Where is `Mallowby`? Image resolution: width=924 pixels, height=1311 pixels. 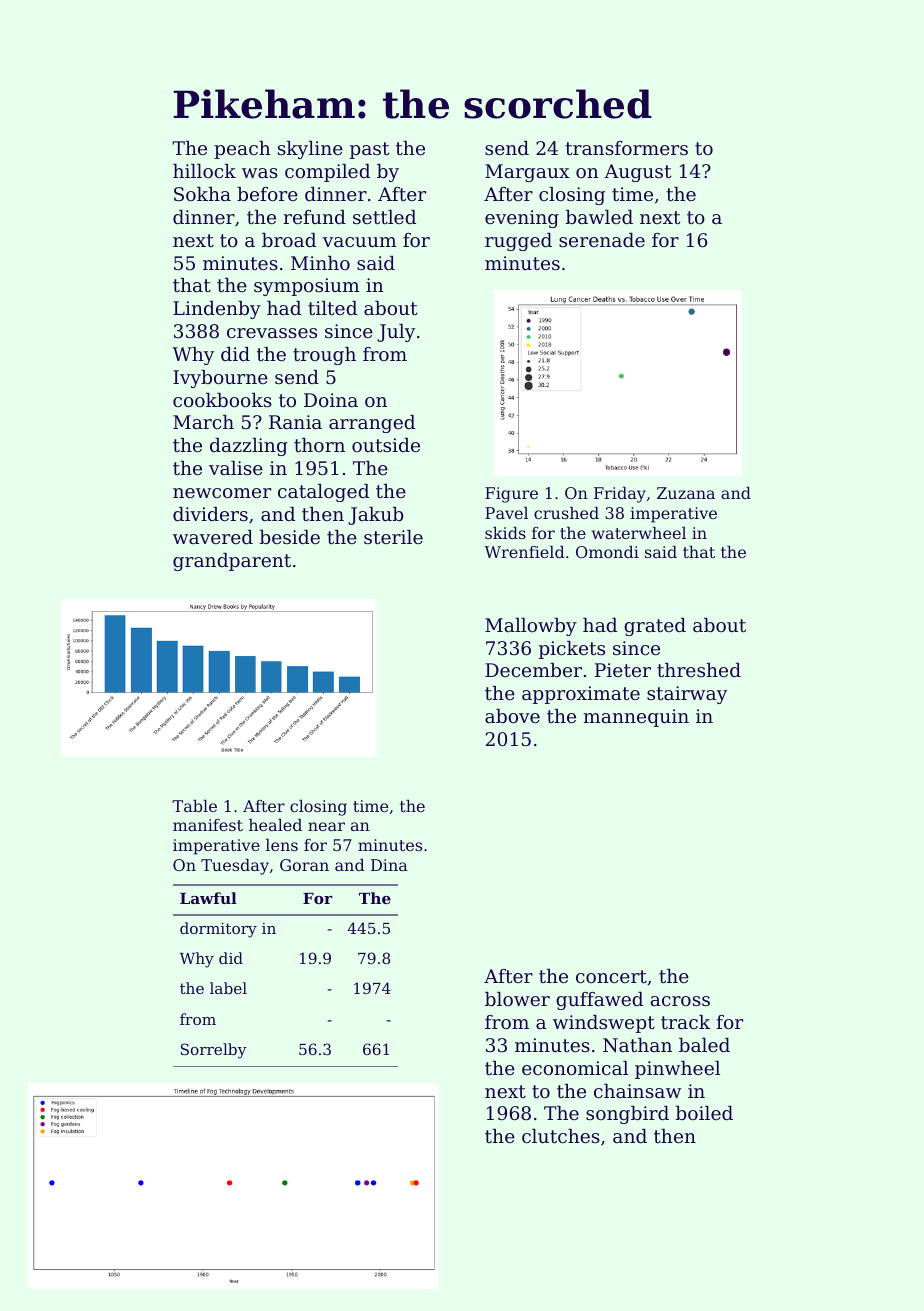
Mallowby is located at coordinates (531, 627).
